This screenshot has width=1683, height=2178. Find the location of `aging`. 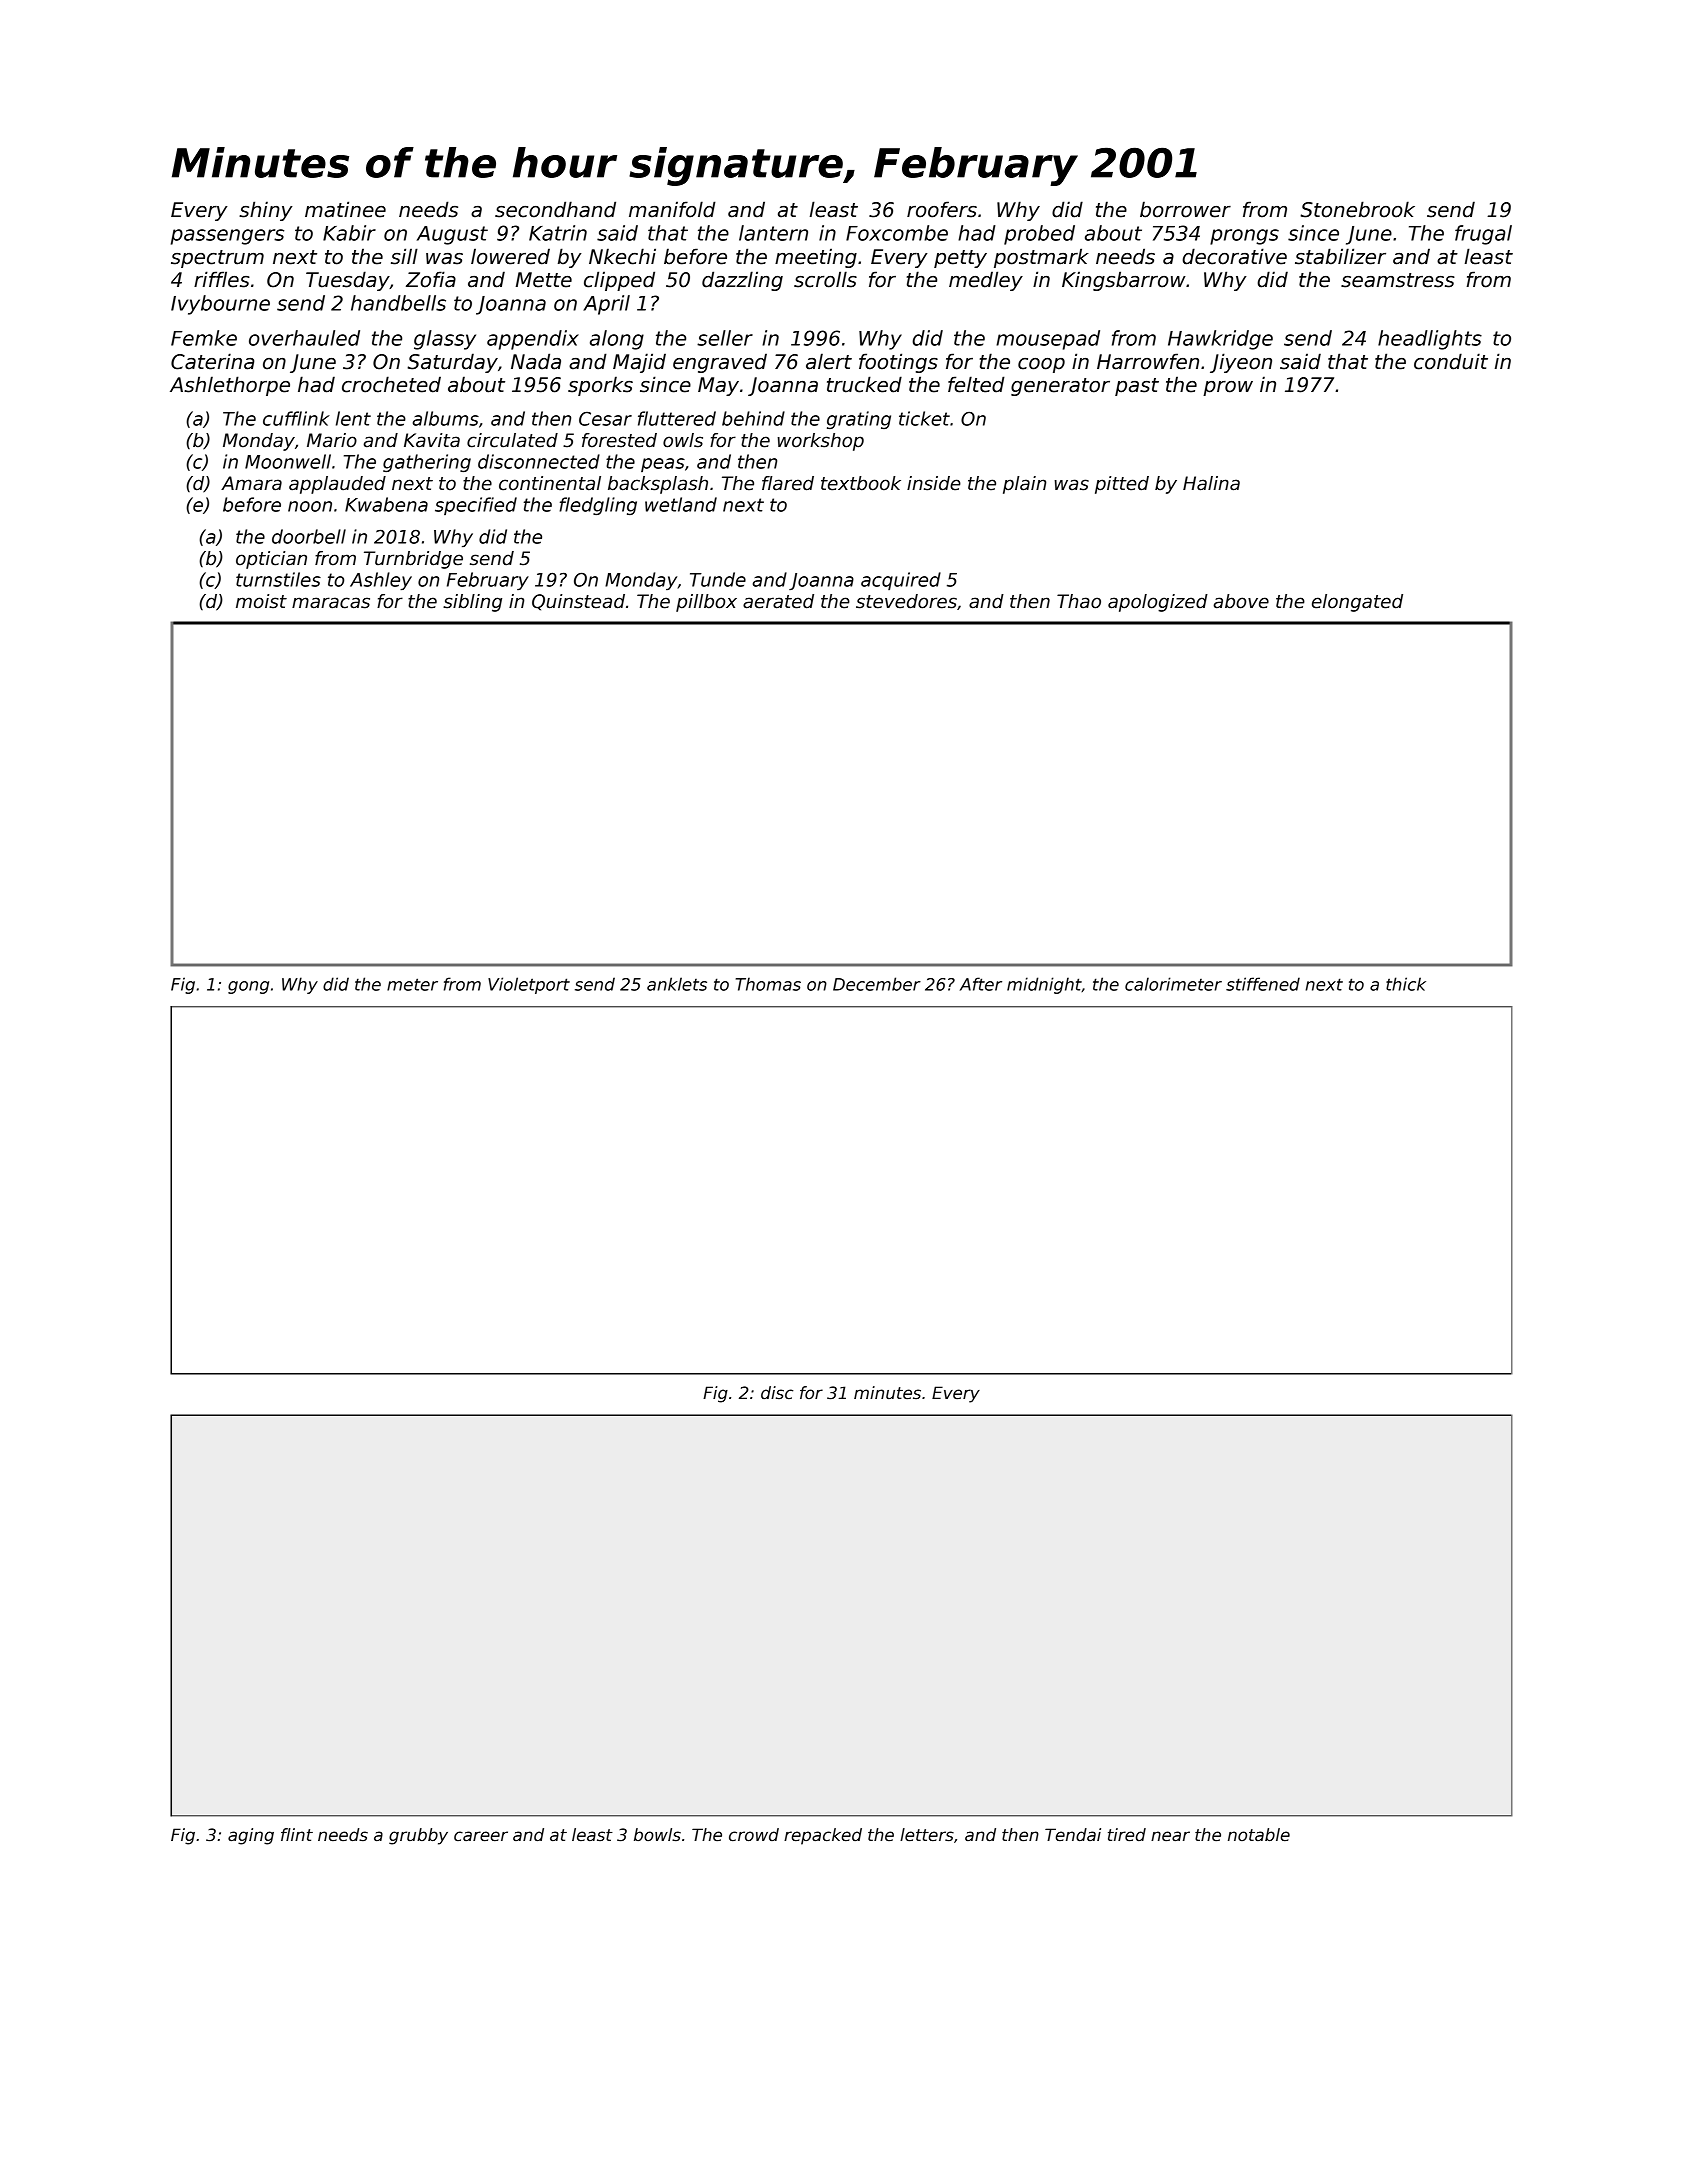

aging is located at coordinates (251, 1836).
